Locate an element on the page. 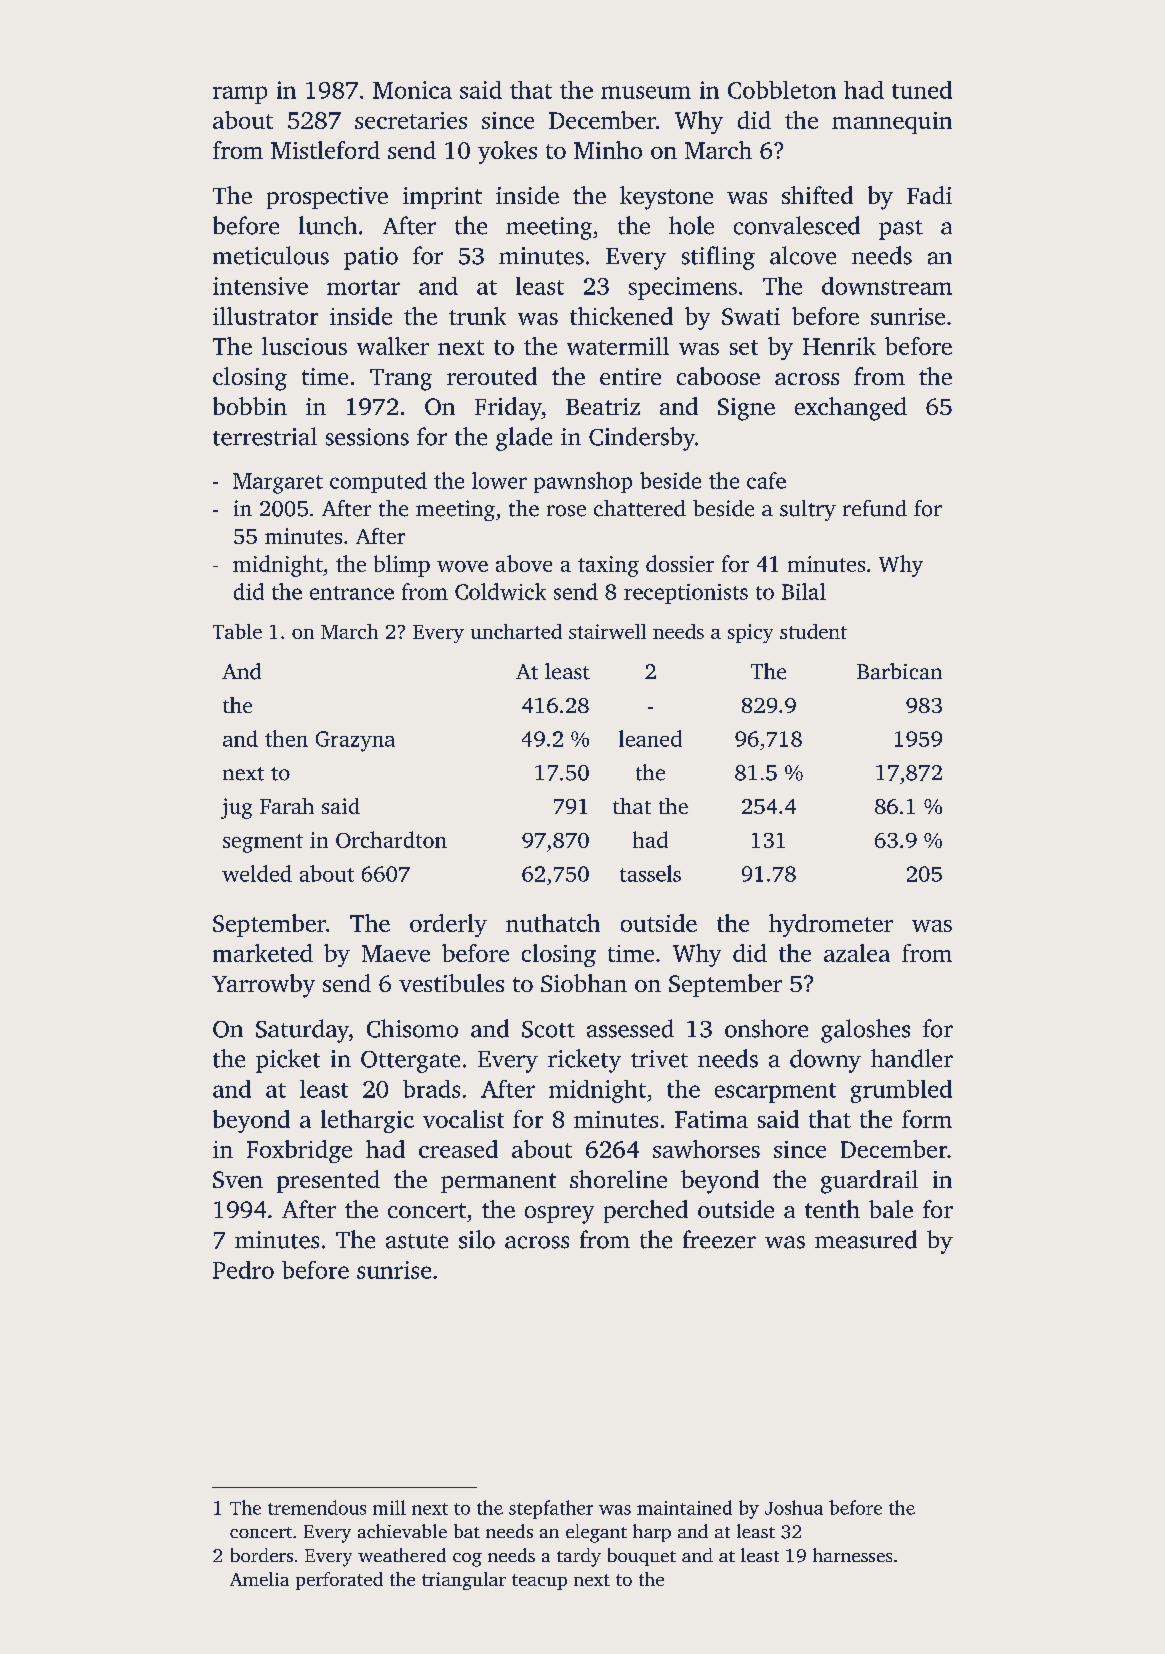 This page has width=1165, height=1654. downstream is located at coordinates (887, 286).
